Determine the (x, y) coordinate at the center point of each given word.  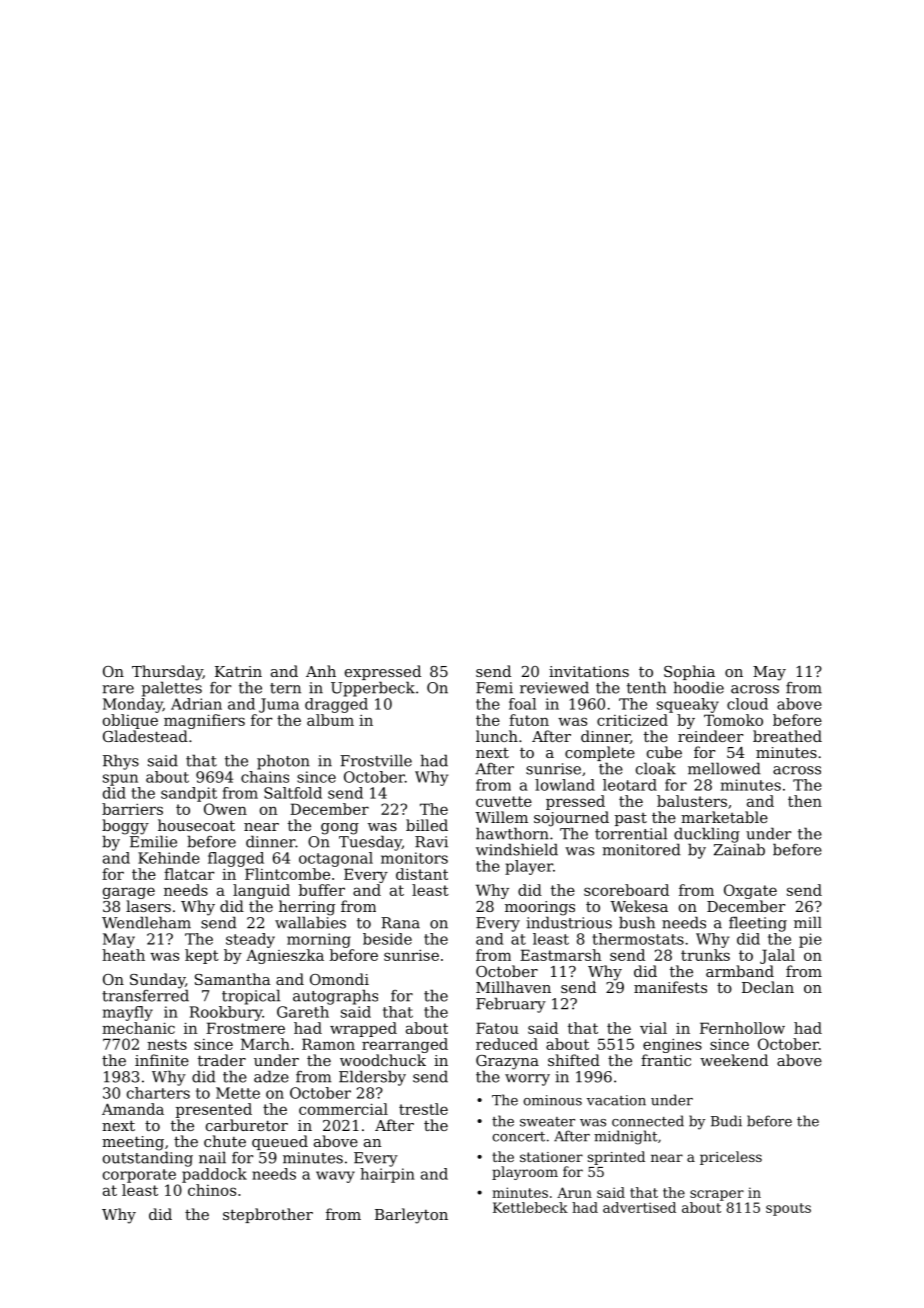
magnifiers (204, 721)
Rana (400, 923)
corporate (139, 1176)
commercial (343, 1109)
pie (810, 940)
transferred (145, 995)
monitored (641, 849)
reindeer (710, 736)
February (511, 1005)
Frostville (376, 760)
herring (307, 908)
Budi (726, 1121)
